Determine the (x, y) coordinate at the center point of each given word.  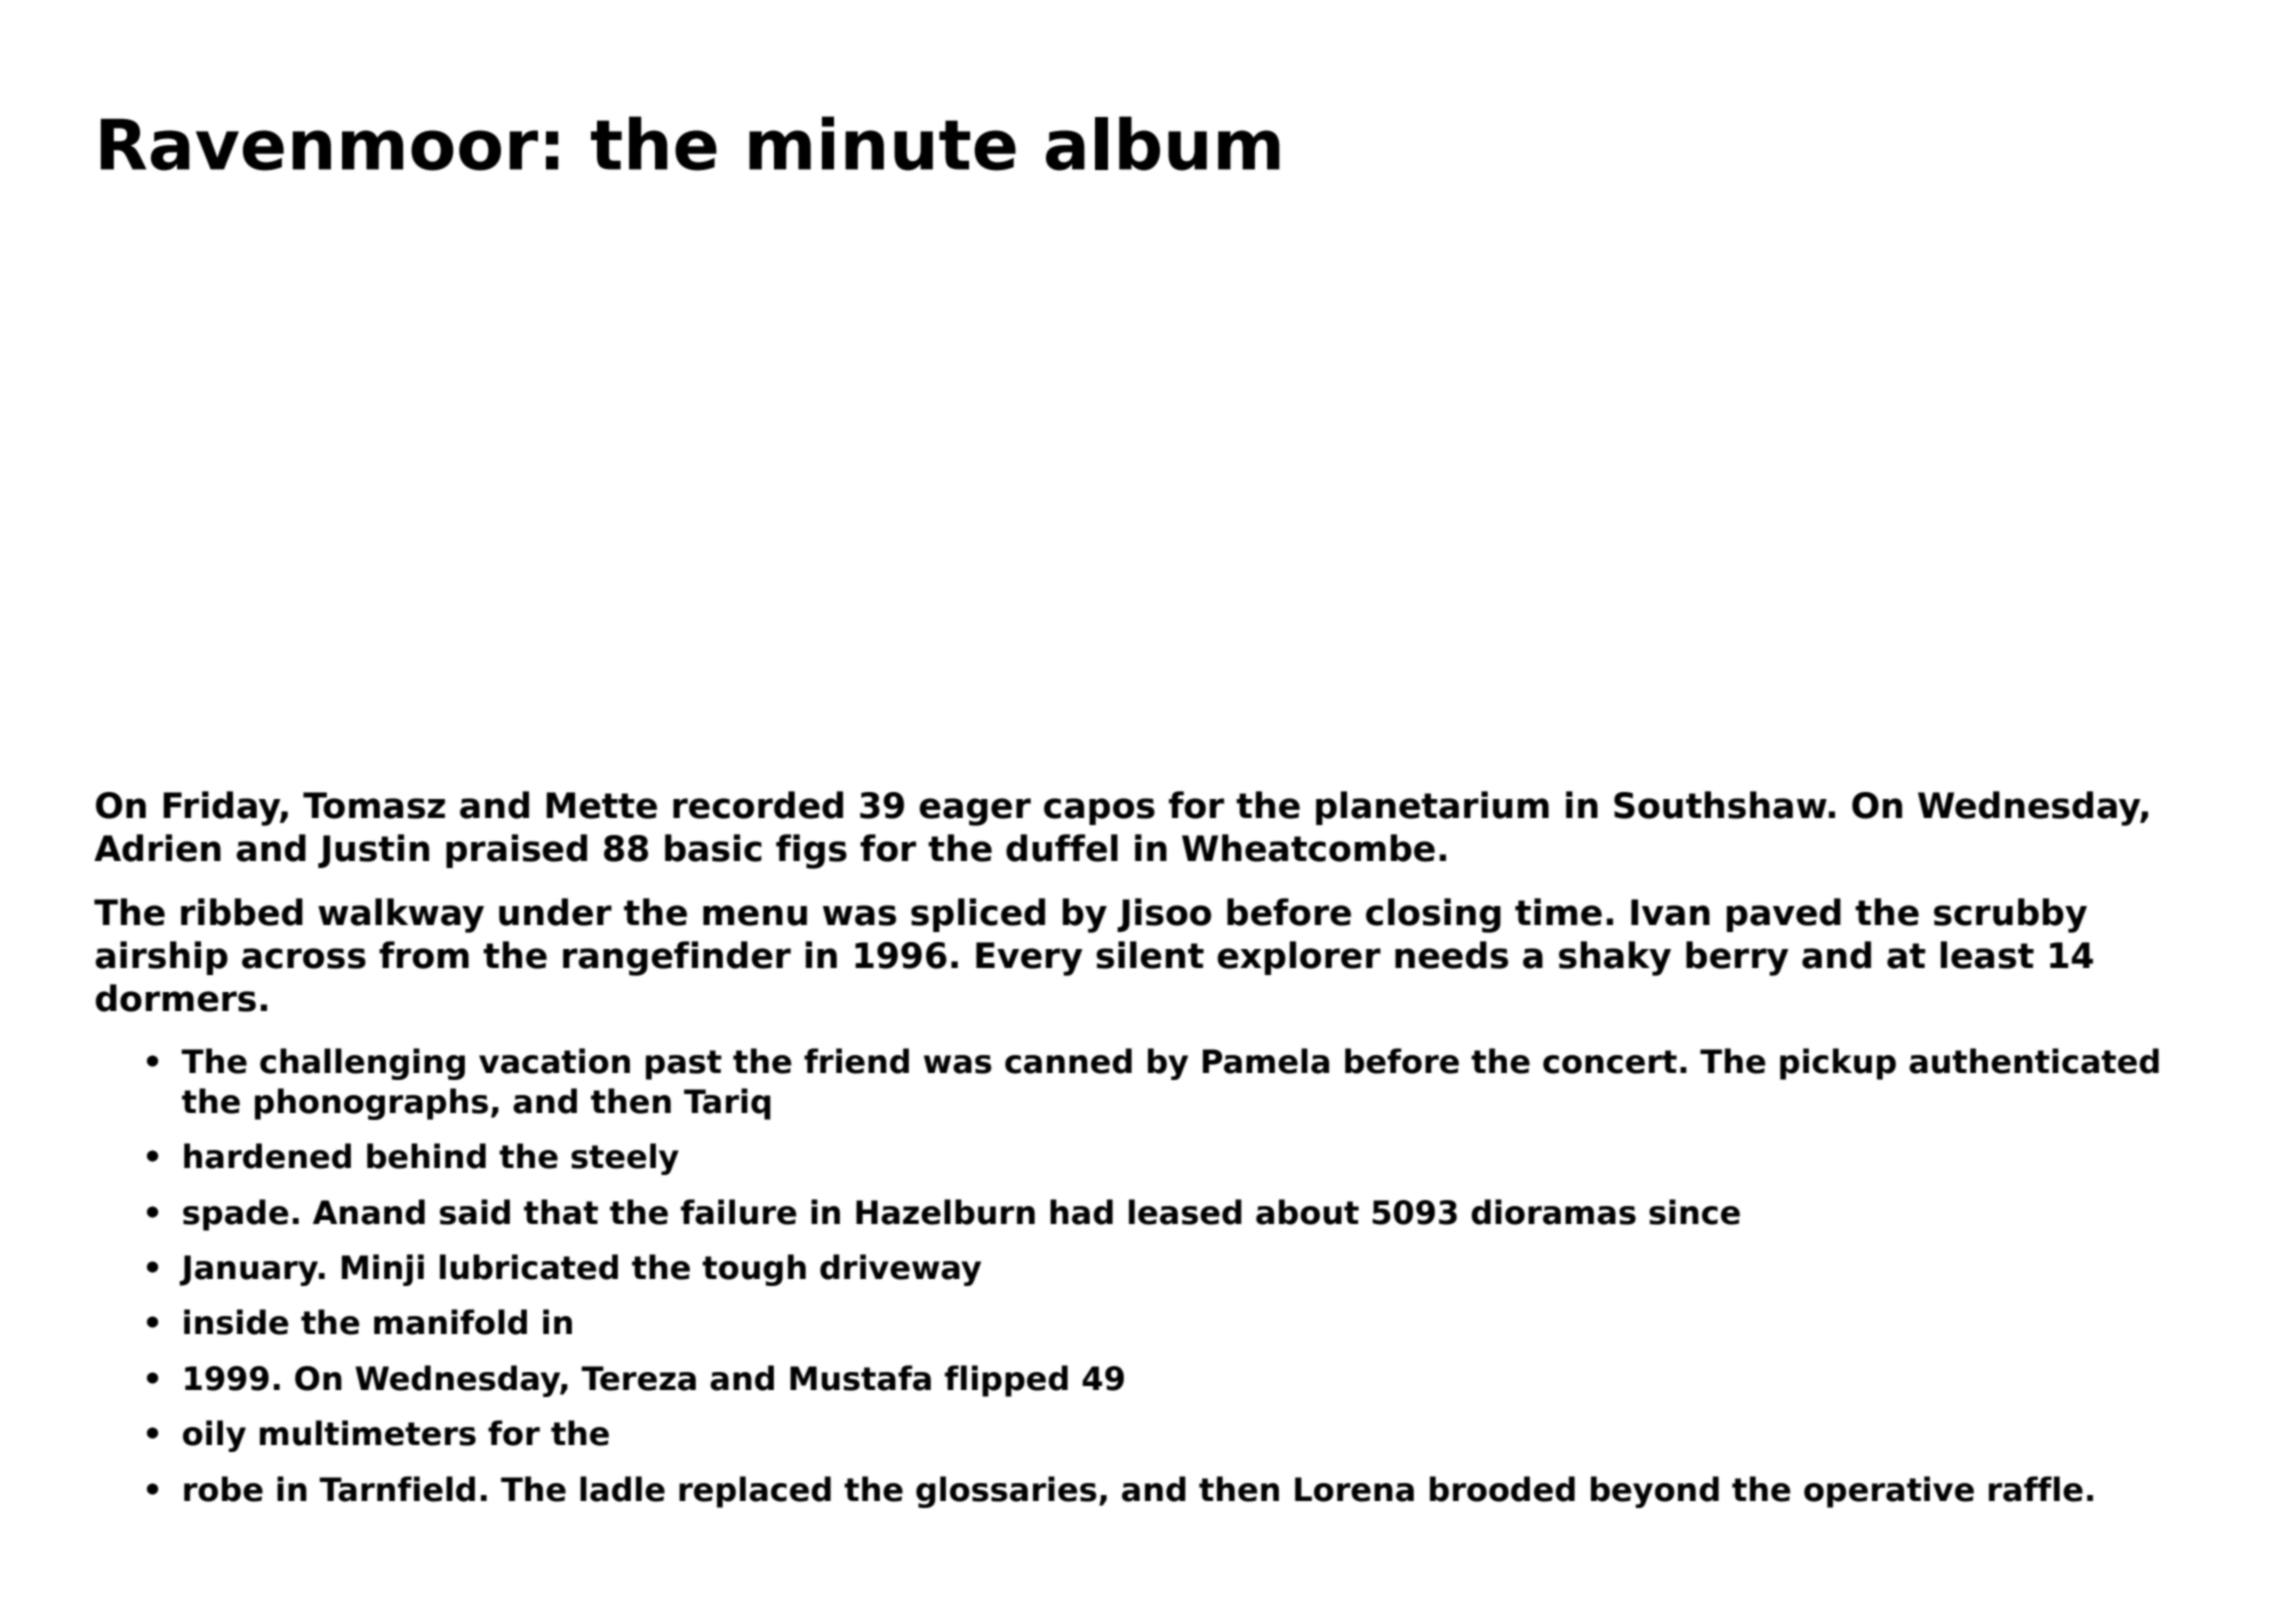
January (249, 1270)
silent (1150, 955)
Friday (222, 808)
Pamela (1266, 1061)
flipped (1006, 1381)
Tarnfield (397, 1489)
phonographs (371, 1104)
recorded (758, 805)
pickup (1838, 1064)
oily (214, 1436)
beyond (1655, 1492)
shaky (1615, 958)
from (424, 955)
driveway (900, 1270)
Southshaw (1720, 805)
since (1694, 1212)
